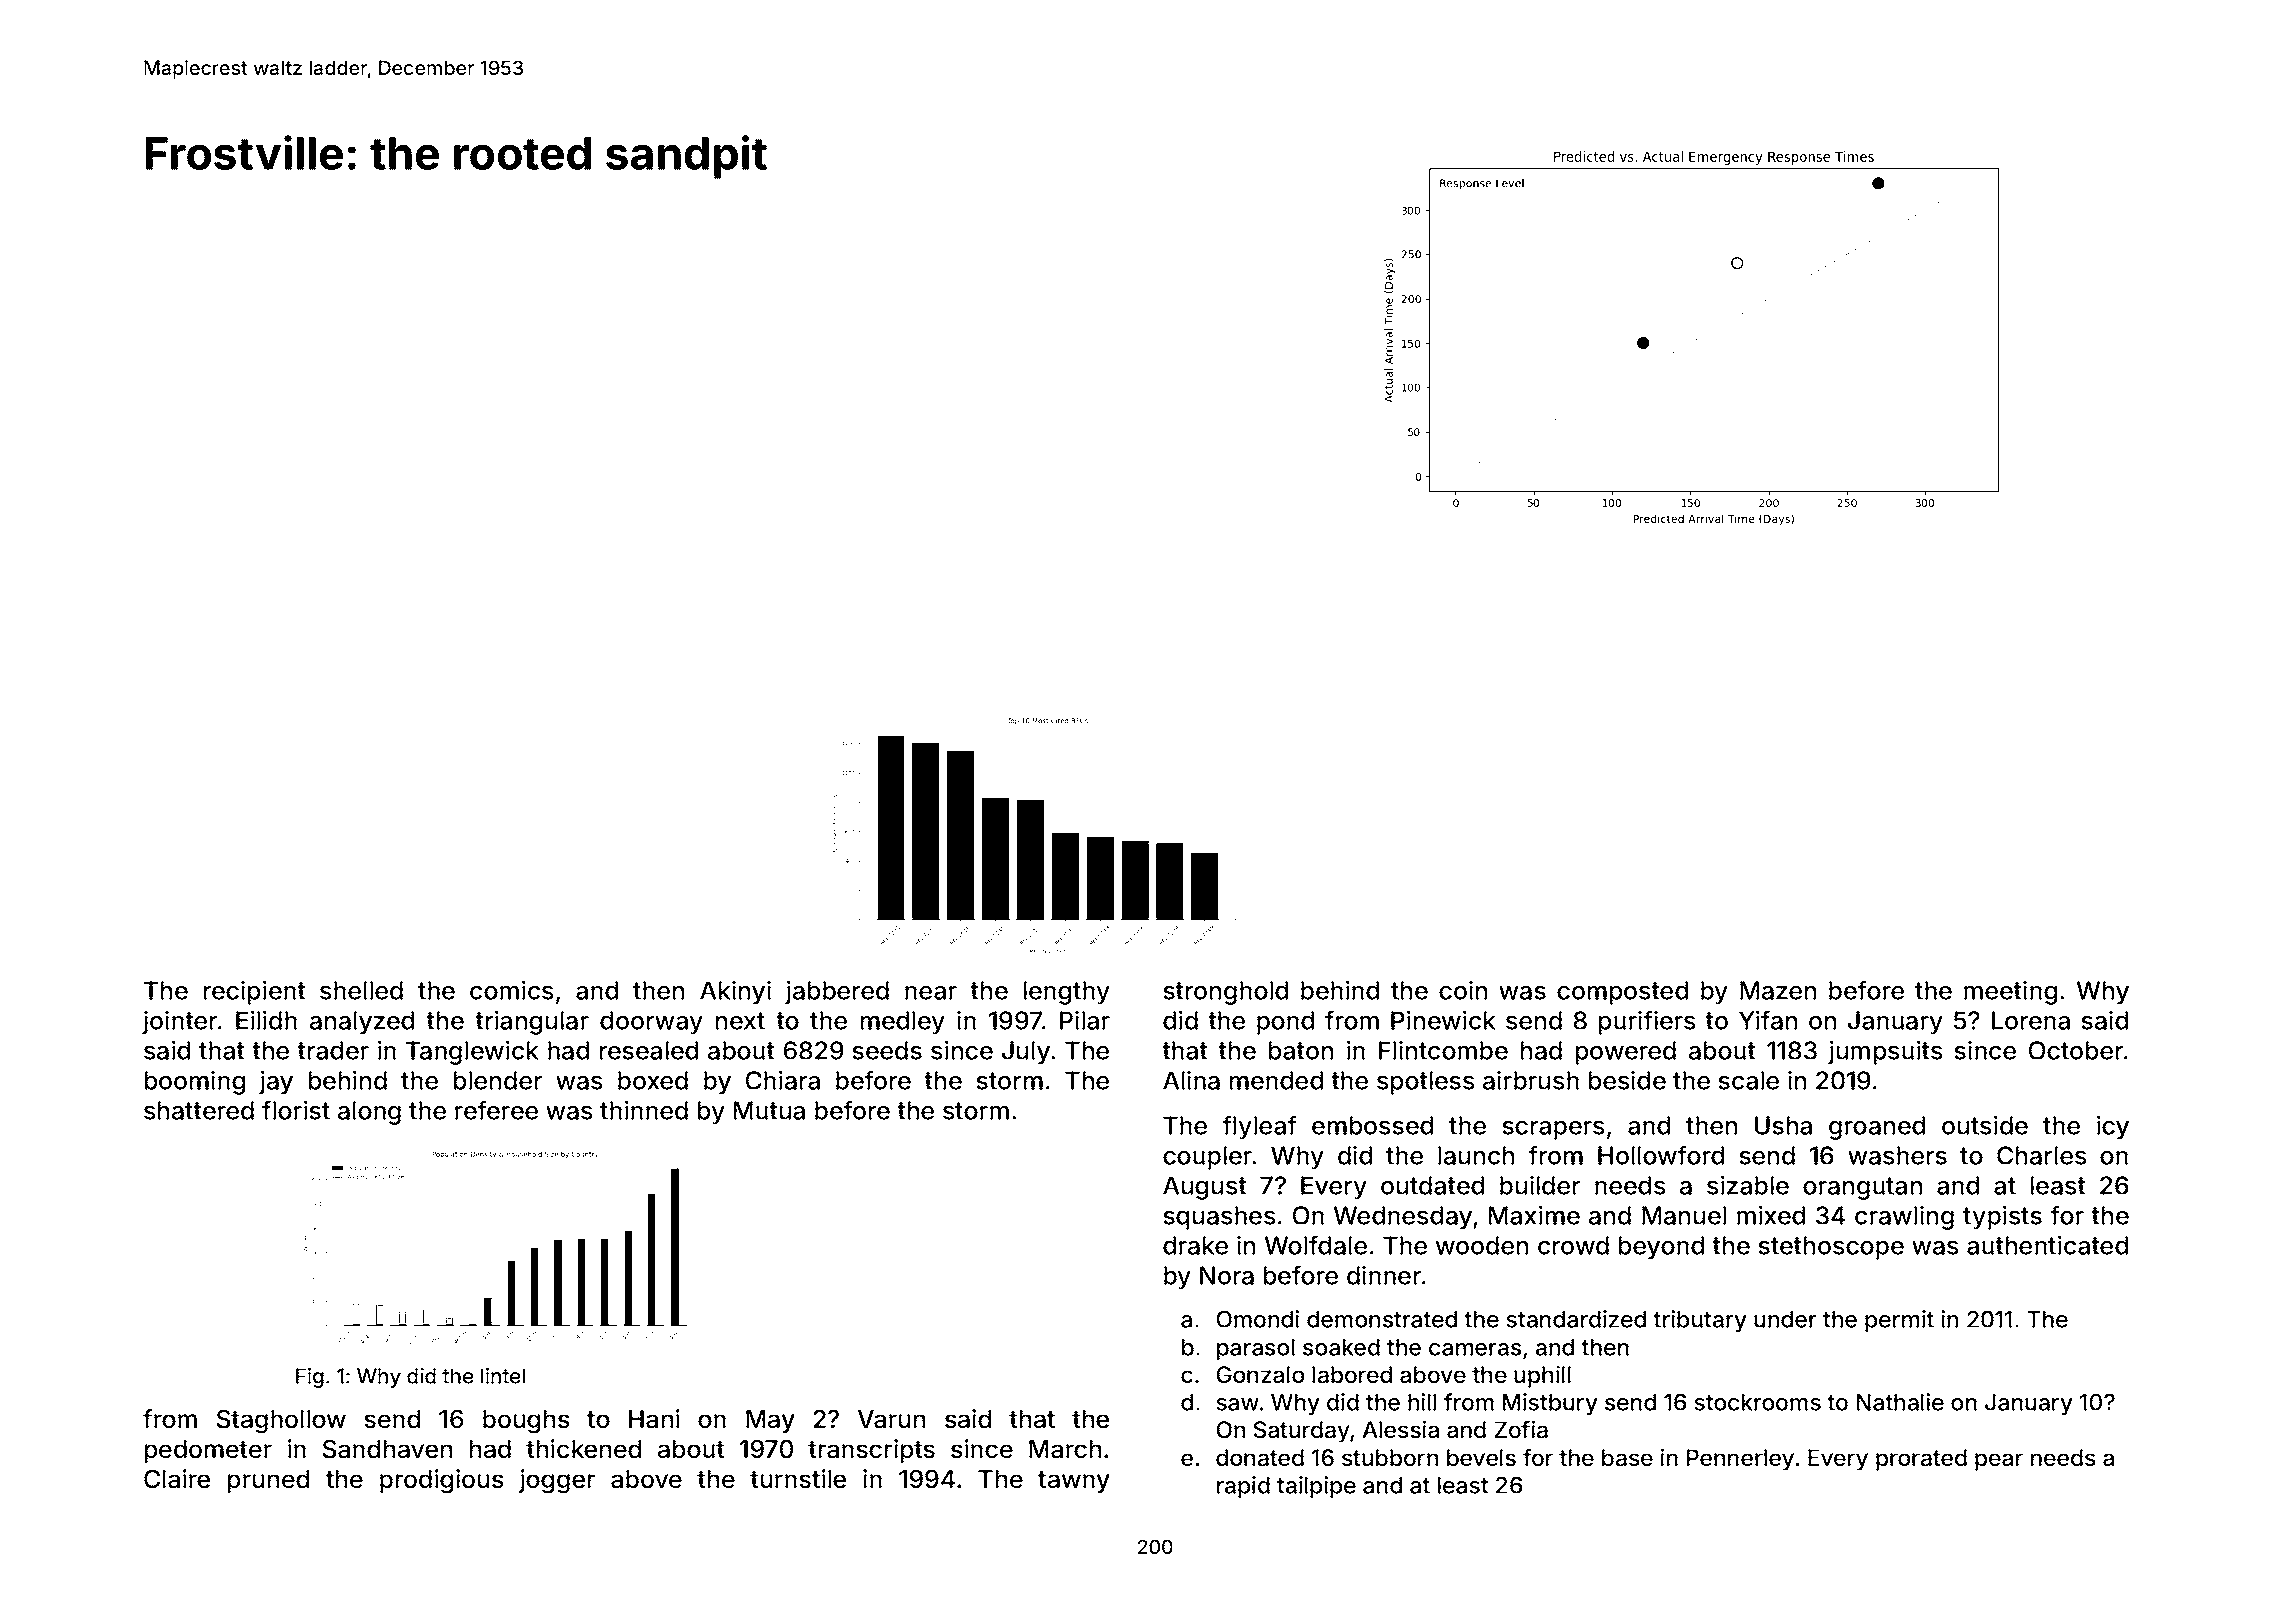  What do you see at coordinates (1256, 1349) in the image?
I see `parasol` at bounding box center [1256, 1349].
